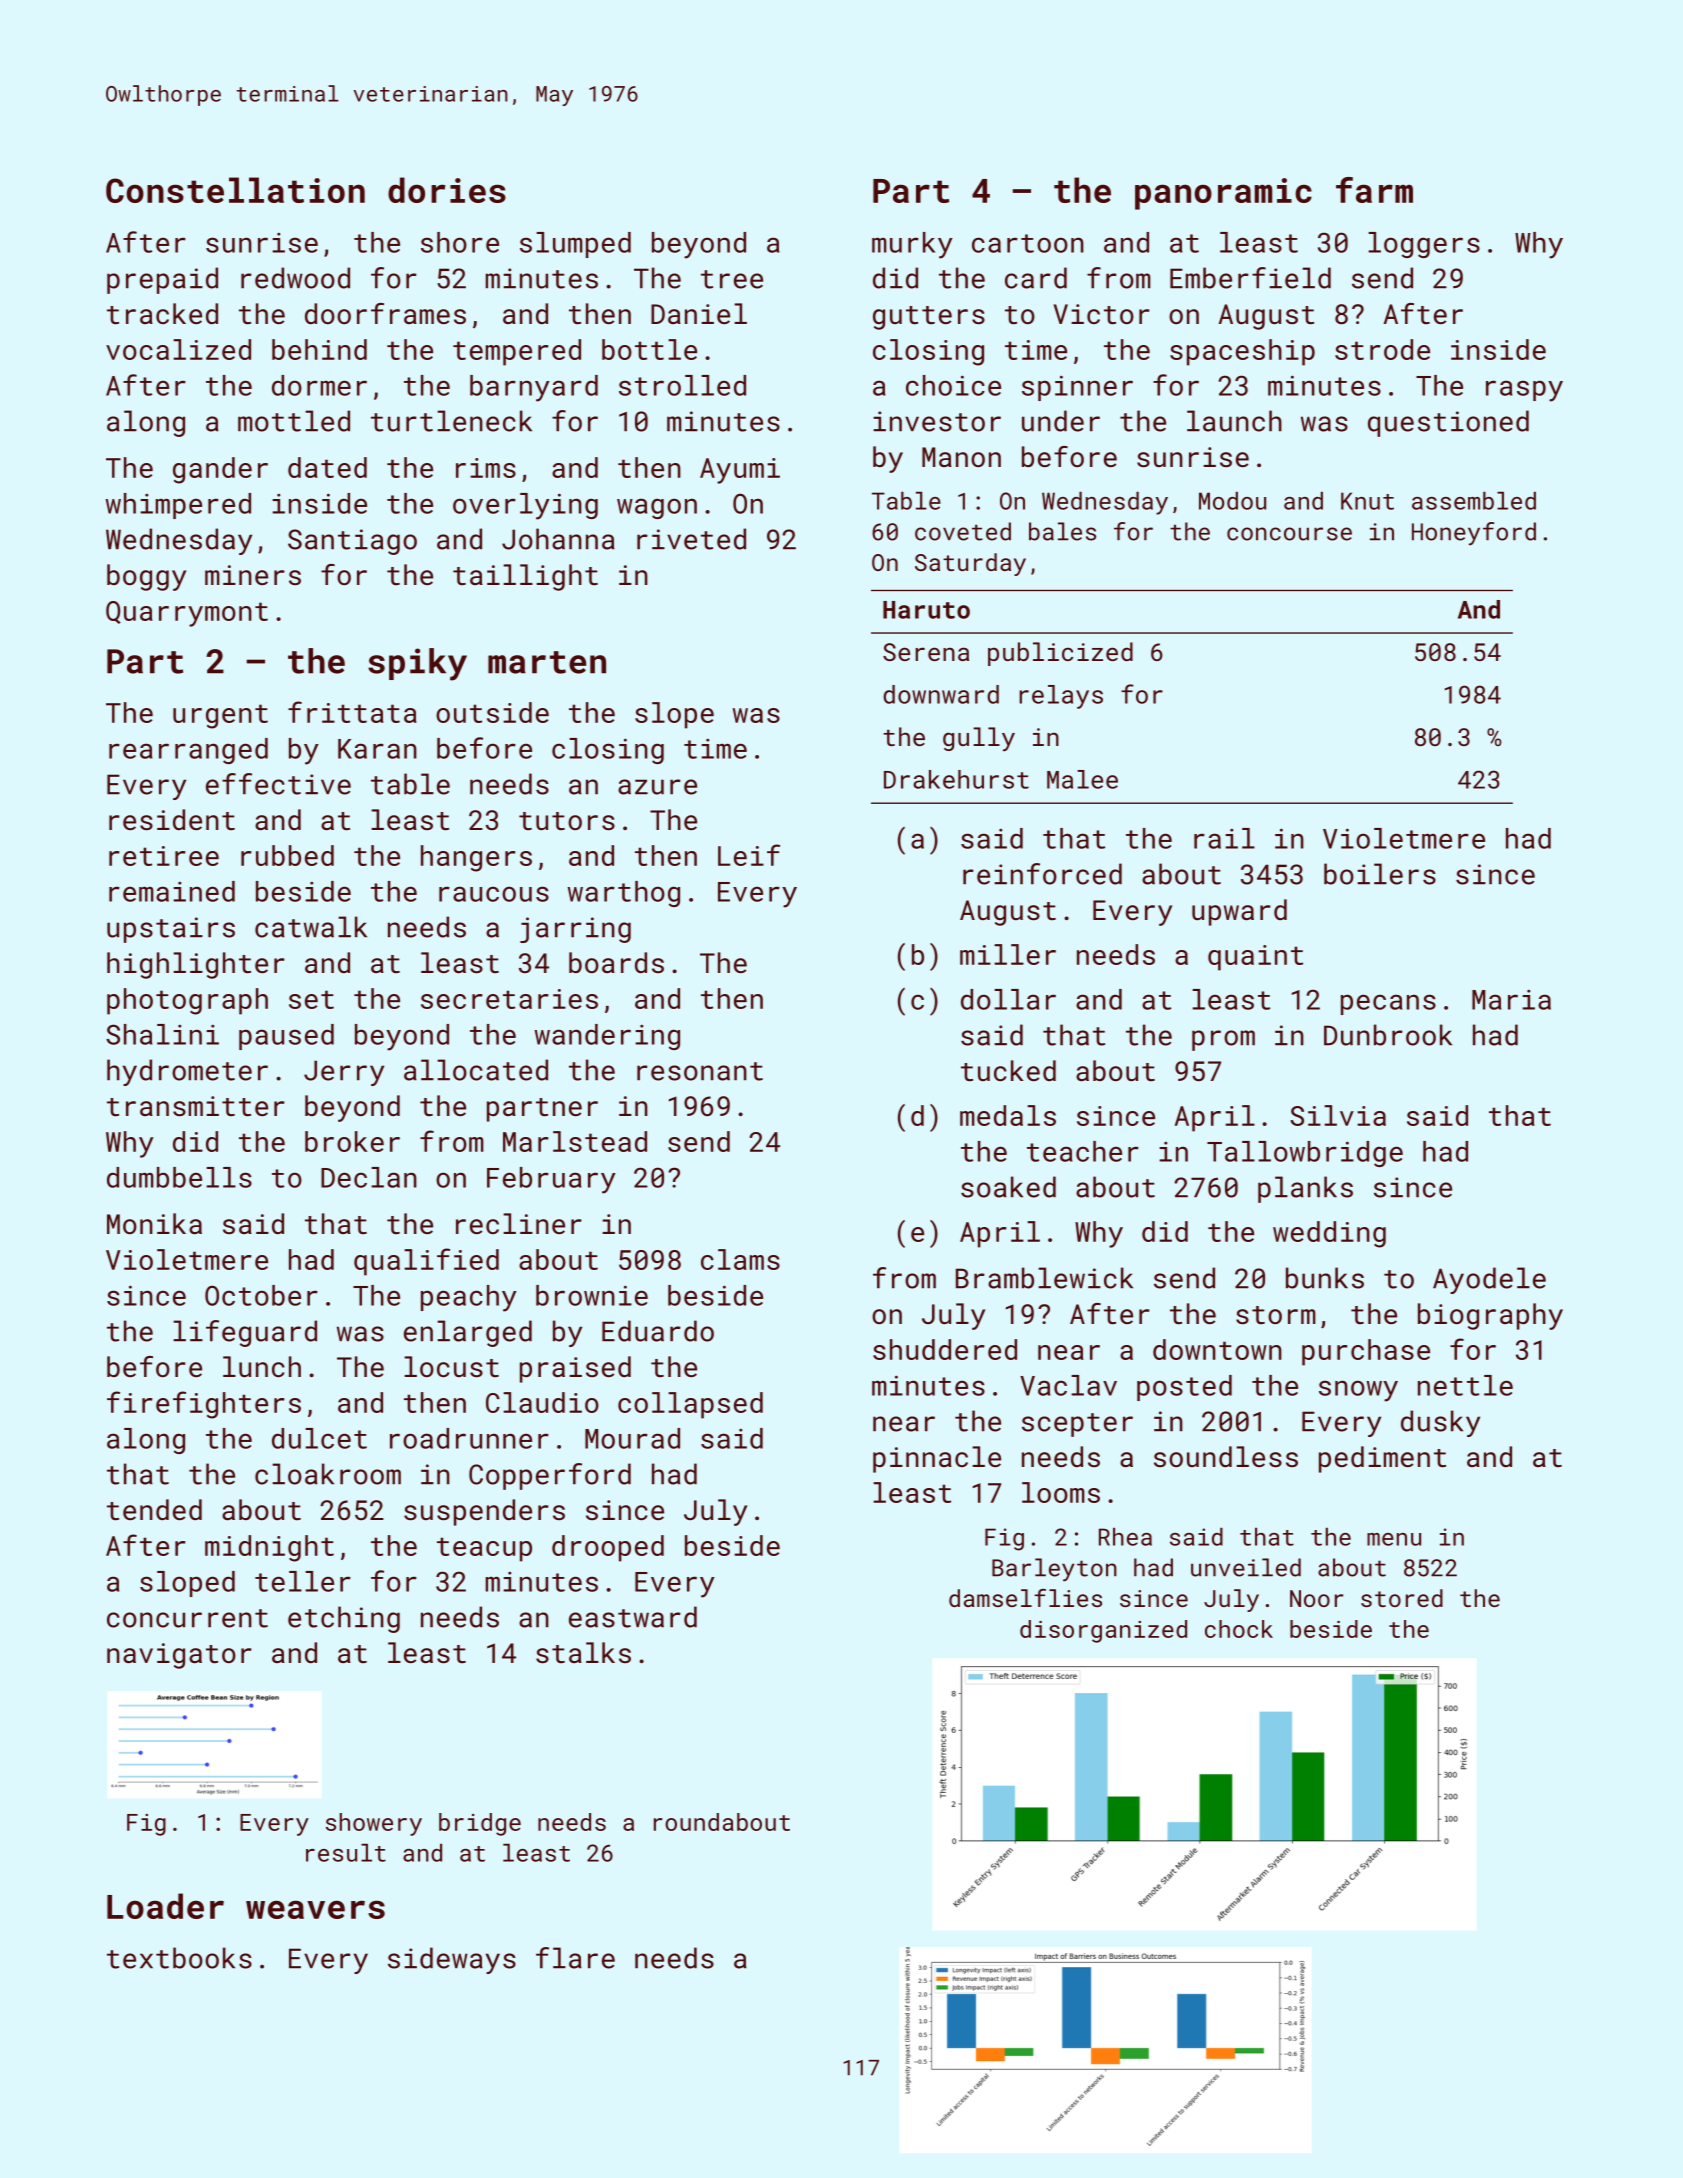  I want to click on warthog, so click(623, 894).
